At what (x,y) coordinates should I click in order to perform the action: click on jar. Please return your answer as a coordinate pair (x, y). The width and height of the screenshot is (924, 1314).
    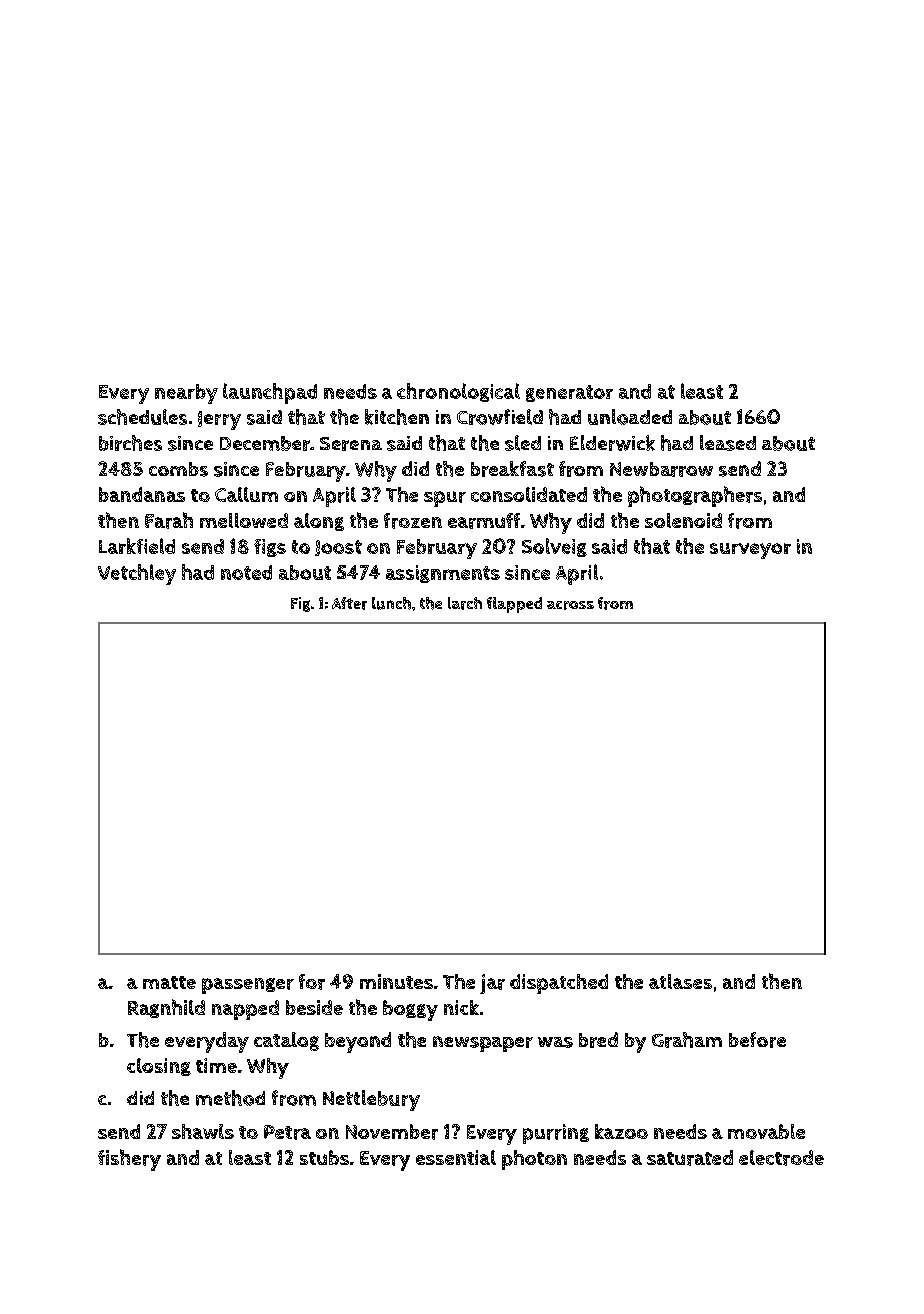
    Looking at the image, I should click on (492, 984).
